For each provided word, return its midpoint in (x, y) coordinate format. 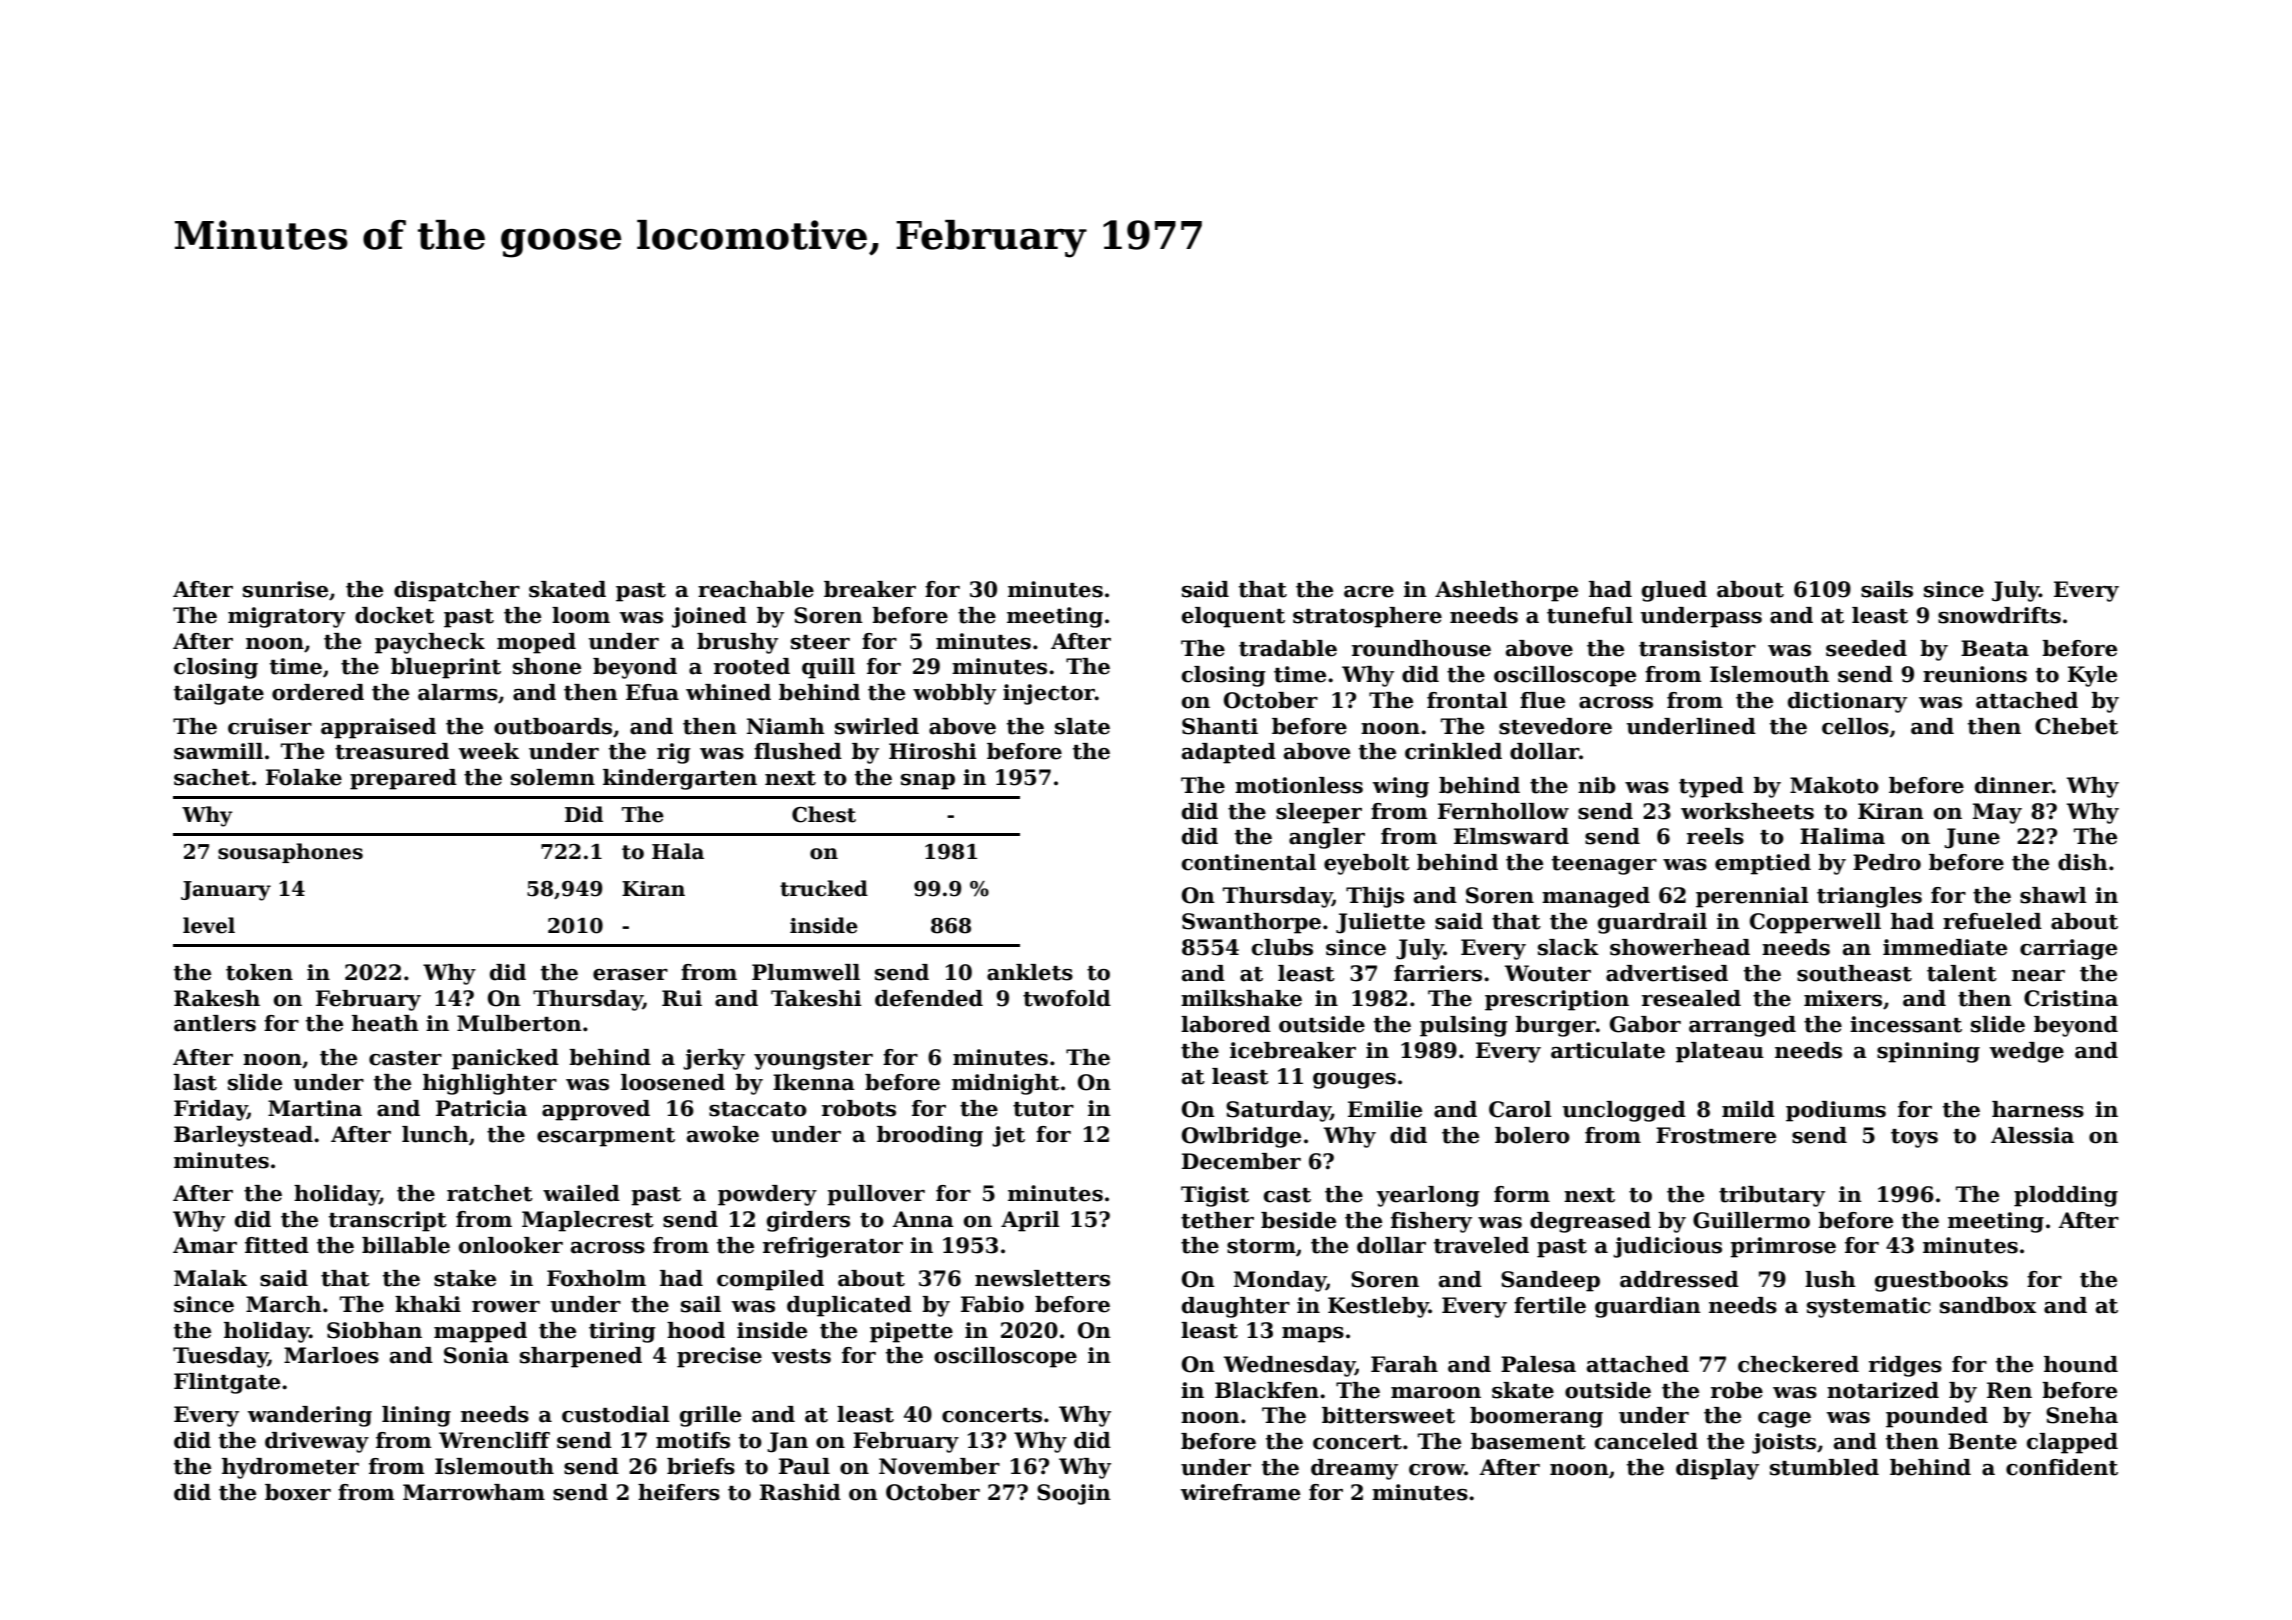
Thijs (1375, 897)
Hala (678, 851)
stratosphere (1367, 617)
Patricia (481, 1108)
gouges (1354, 1081)
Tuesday (220, 1357)
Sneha (2082, 1415)
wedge (2027, 1052)
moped (536, 643)
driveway (317, 1442)
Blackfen (1267, 1390)
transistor (1697, 648)
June (1972, 838)
